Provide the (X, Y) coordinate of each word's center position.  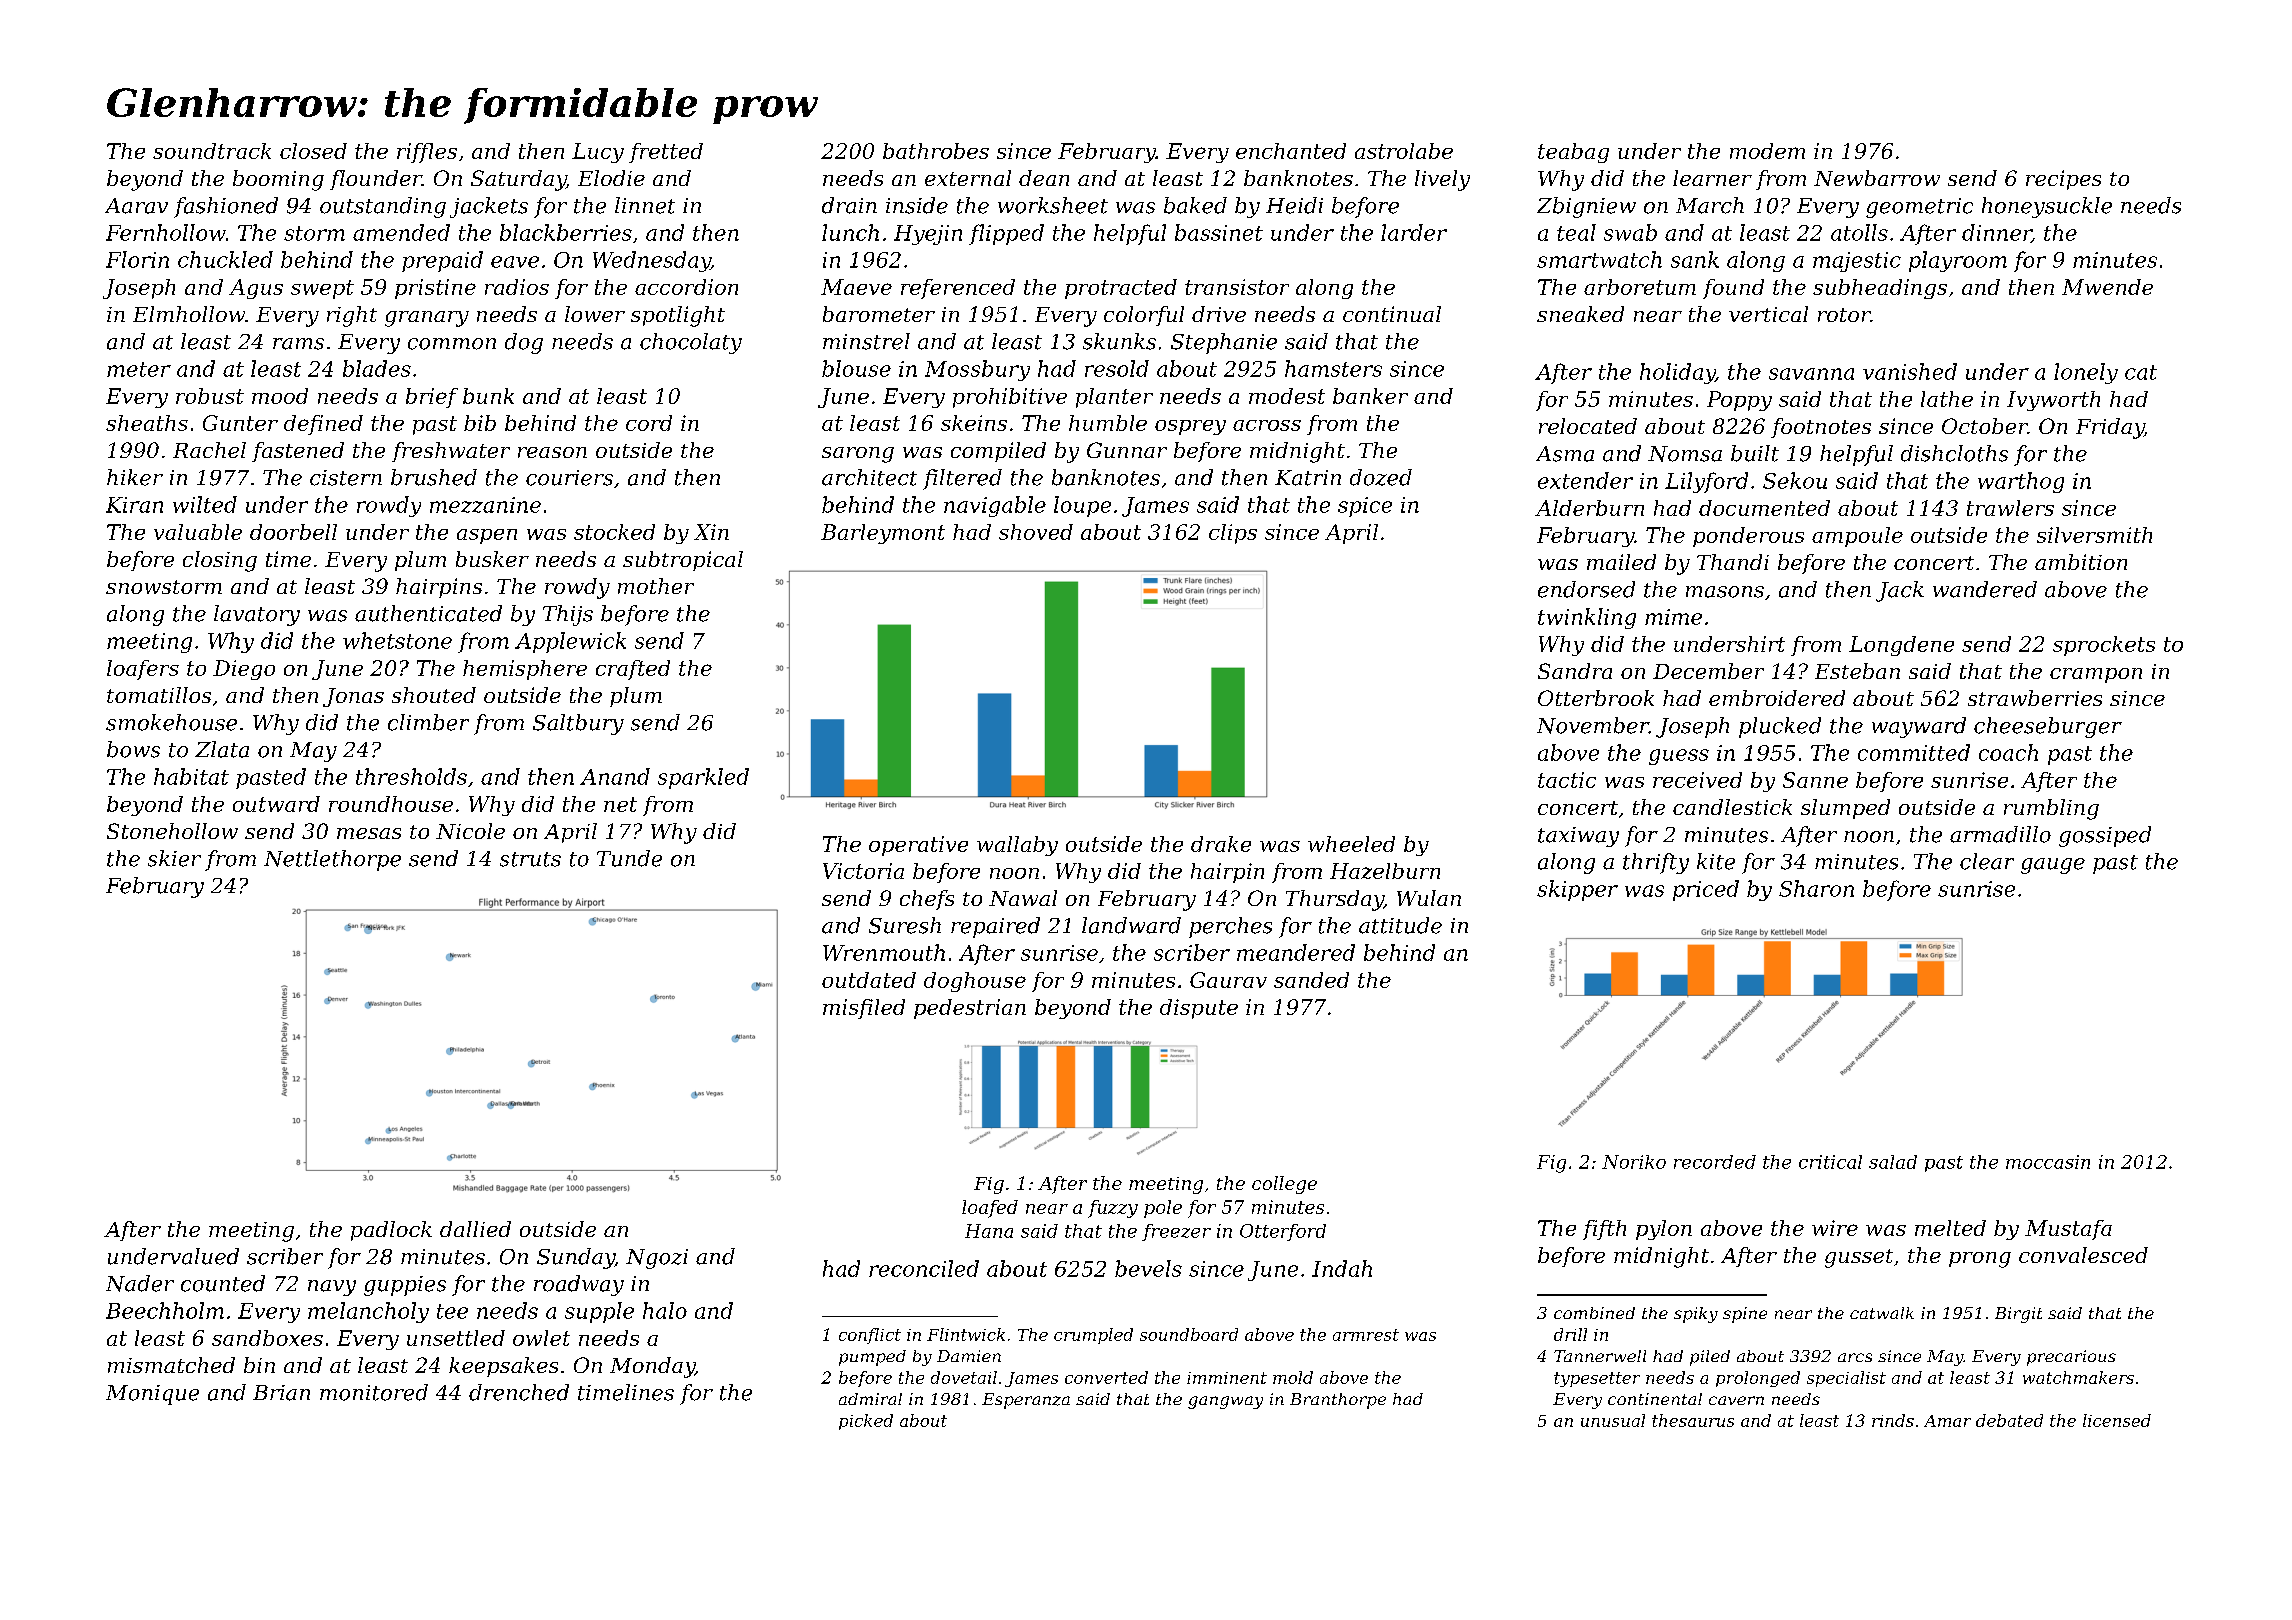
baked (1195, 205)
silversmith (2094, 535)
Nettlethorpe (332, 860)
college (1284, 1185)
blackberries (566, 232)
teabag (1573, 153)
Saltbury (578, 724)
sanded (1311, 980)
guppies (405, 1286)
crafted (633, 670)
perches (1230, 927)
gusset (1859, 1258)
